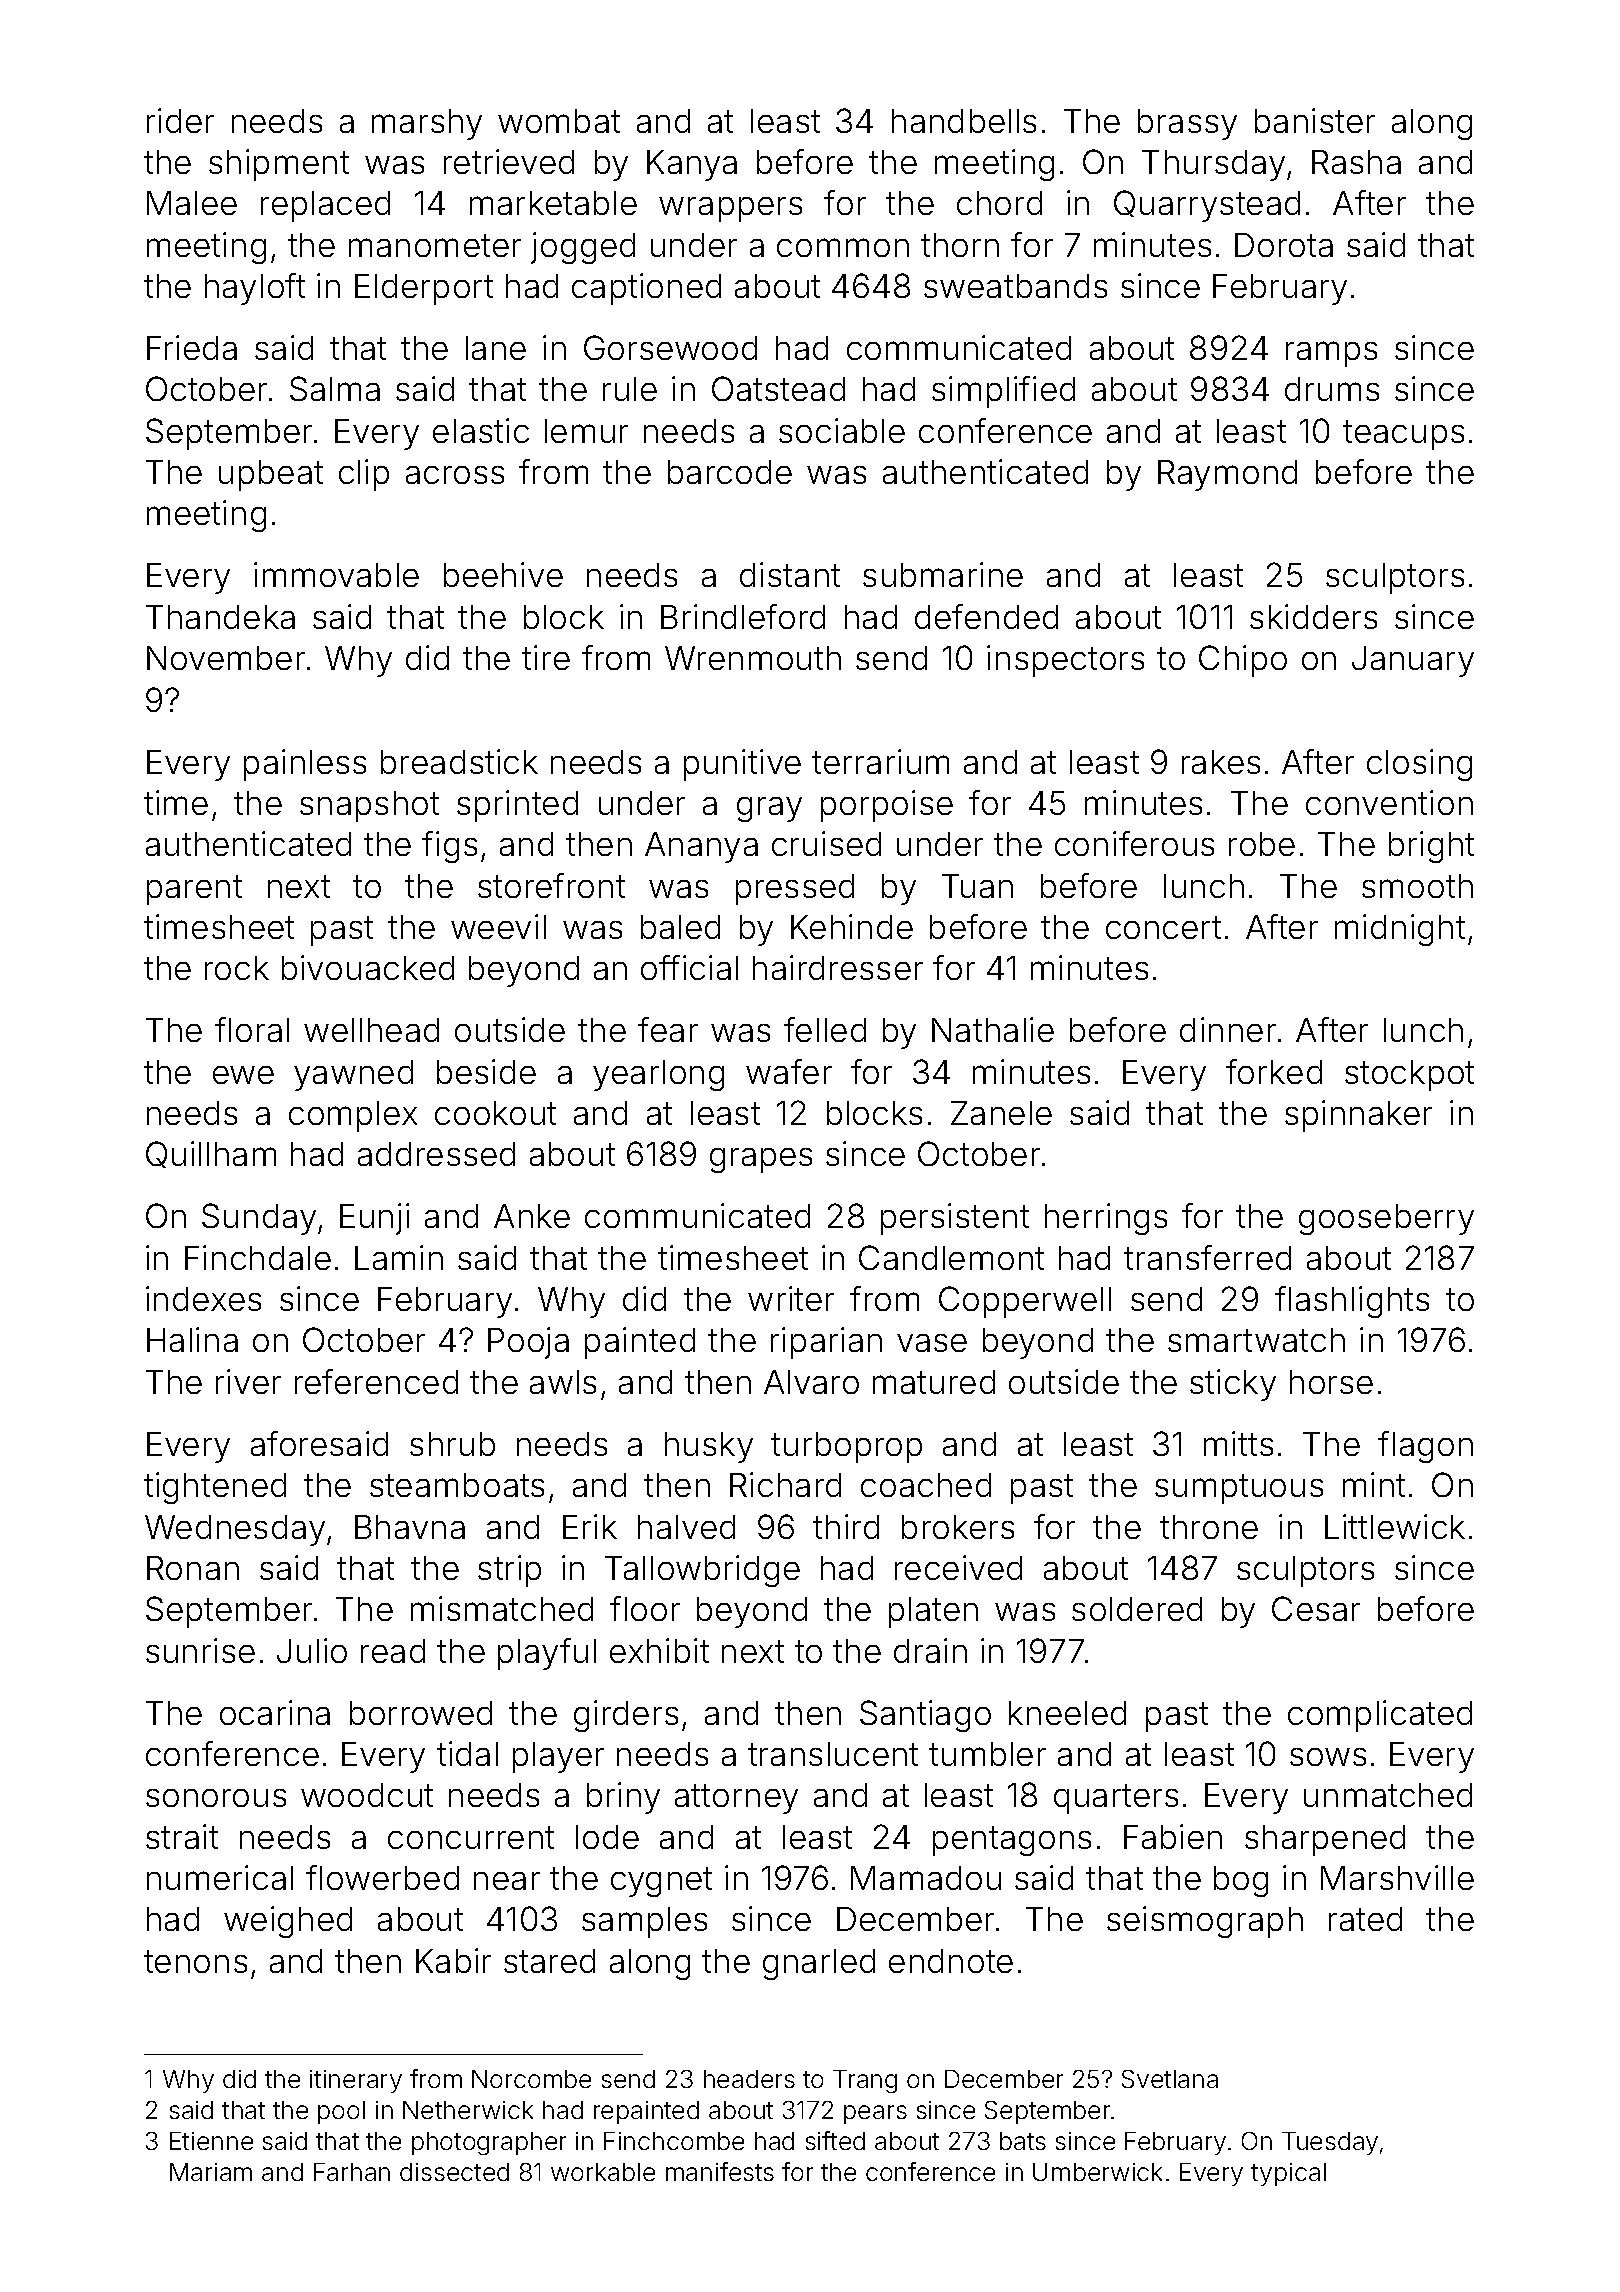 This document has height=2292, width=1620. What do you see at coordinates (1288, 2174) in the document?
I see `typical` at bounding box center [1288, 2174].
